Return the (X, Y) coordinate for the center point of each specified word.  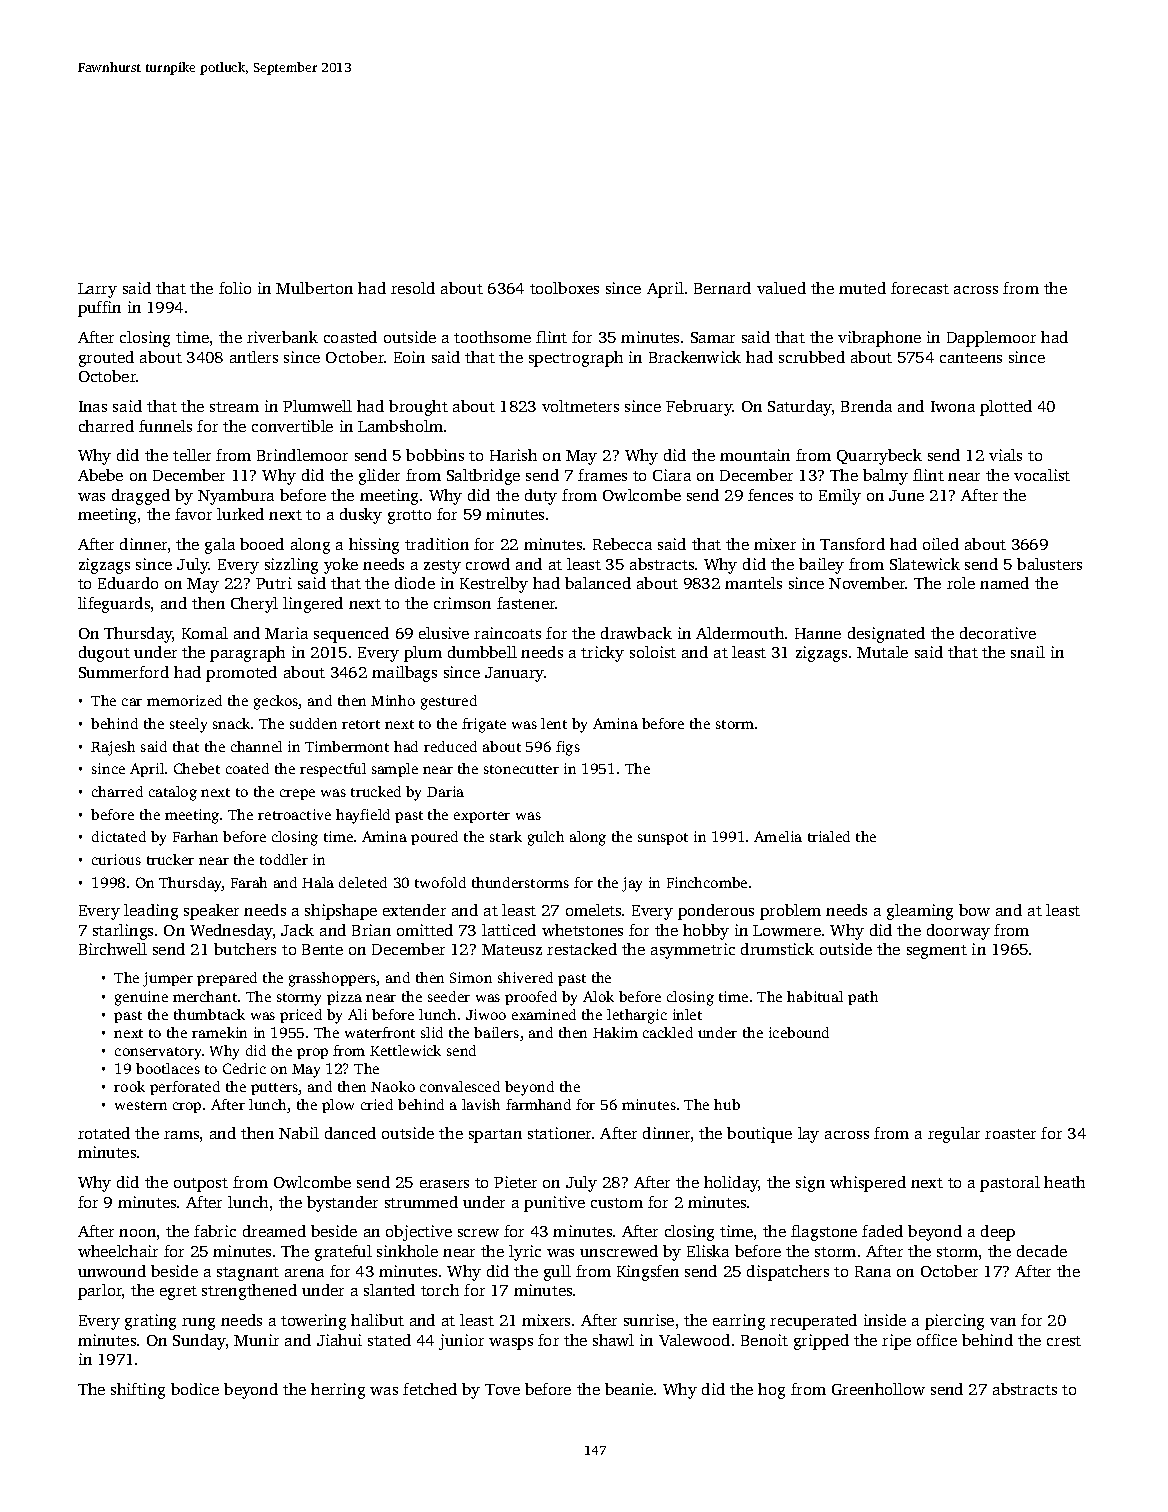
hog (771, 1391)
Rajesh (113, 748)
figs (568, 748)
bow (974, 910)
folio (235, 288)
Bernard (722, 288)
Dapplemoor (991, 339)
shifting (138, 1391)
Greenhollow (878, 1389)
